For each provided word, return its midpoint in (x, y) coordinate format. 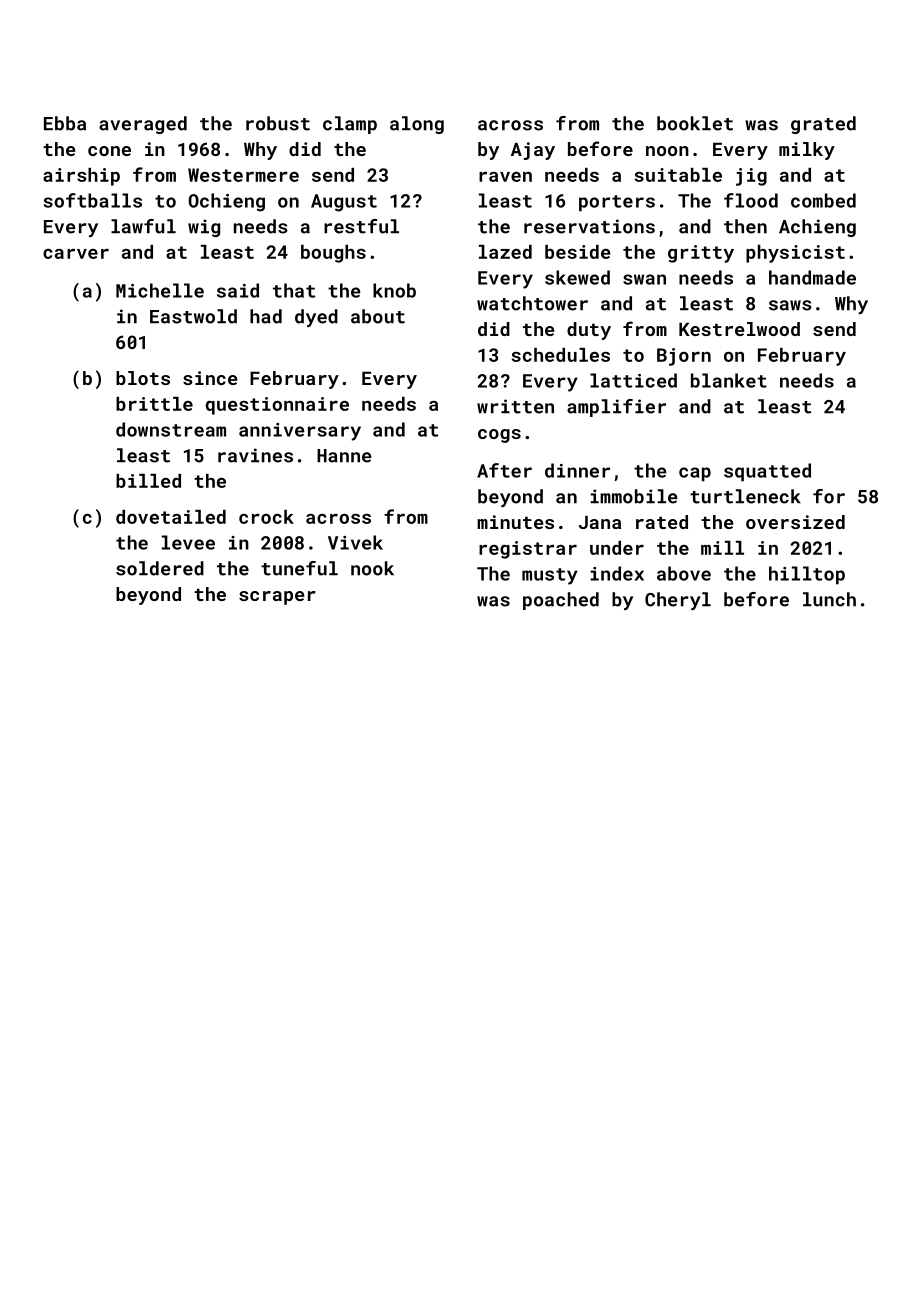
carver (76, 253)
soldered (160, 568)
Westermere (243, 175)
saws (790, 305)
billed (148, 481)
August (344, 203)
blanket (729, 380)
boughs (333, 254)
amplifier (616, 408)
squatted (767, 472)
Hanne (344, 456)
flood (751, 200)
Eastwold (193, 316)
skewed (577, 277)
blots (143, 378)
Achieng (817, 228)
